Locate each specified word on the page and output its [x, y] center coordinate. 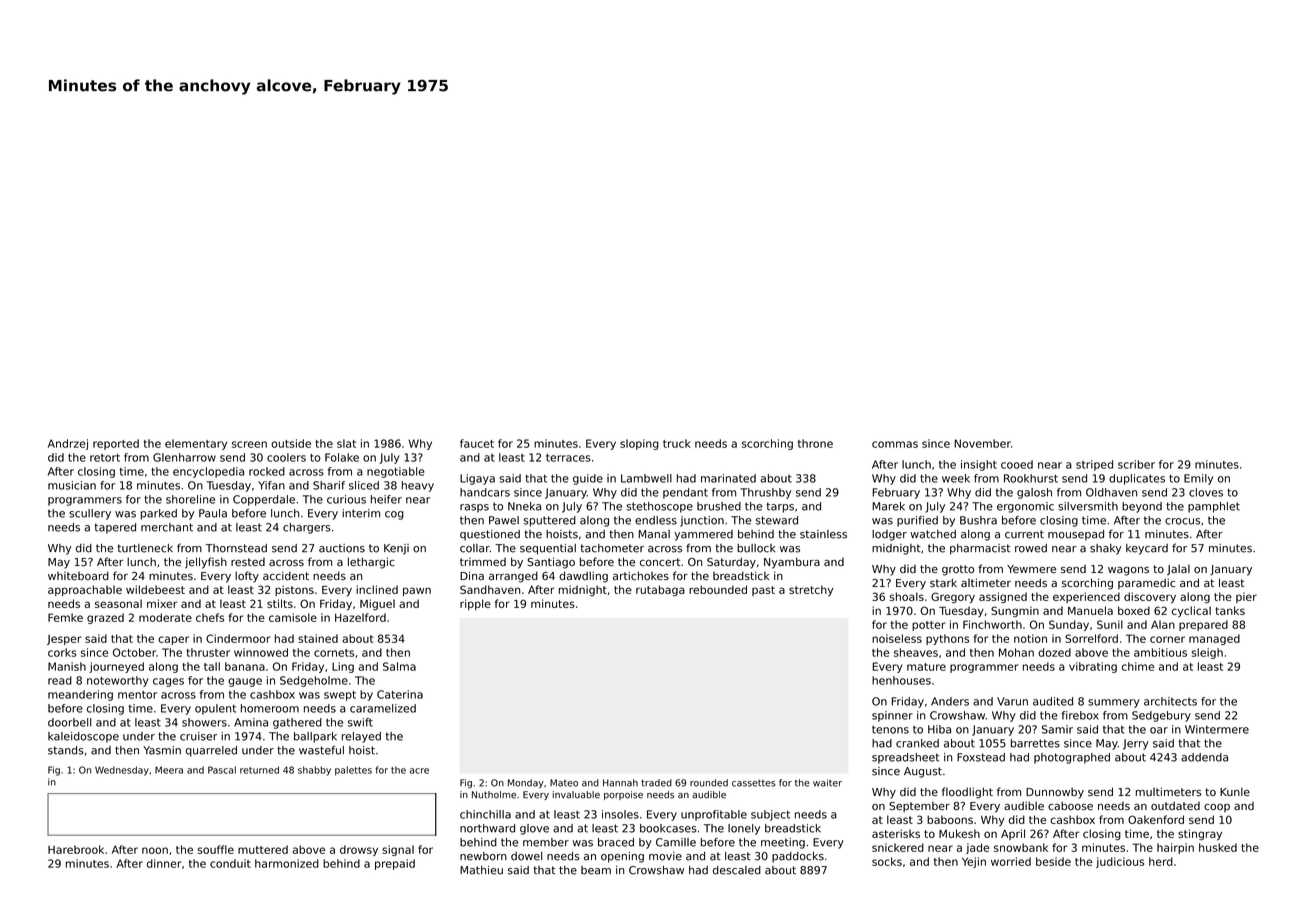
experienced [1086, 597]
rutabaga [660, 590]
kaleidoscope [83, 737]
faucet [477, 443]
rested [248, 562]
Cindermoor [238, 638]
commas [895, 444]
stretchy [811, 590]
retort [105, 458]
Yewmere [1031, 569]
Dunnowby [1055, 793]
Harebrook [76, 849]
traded [656, 783]
